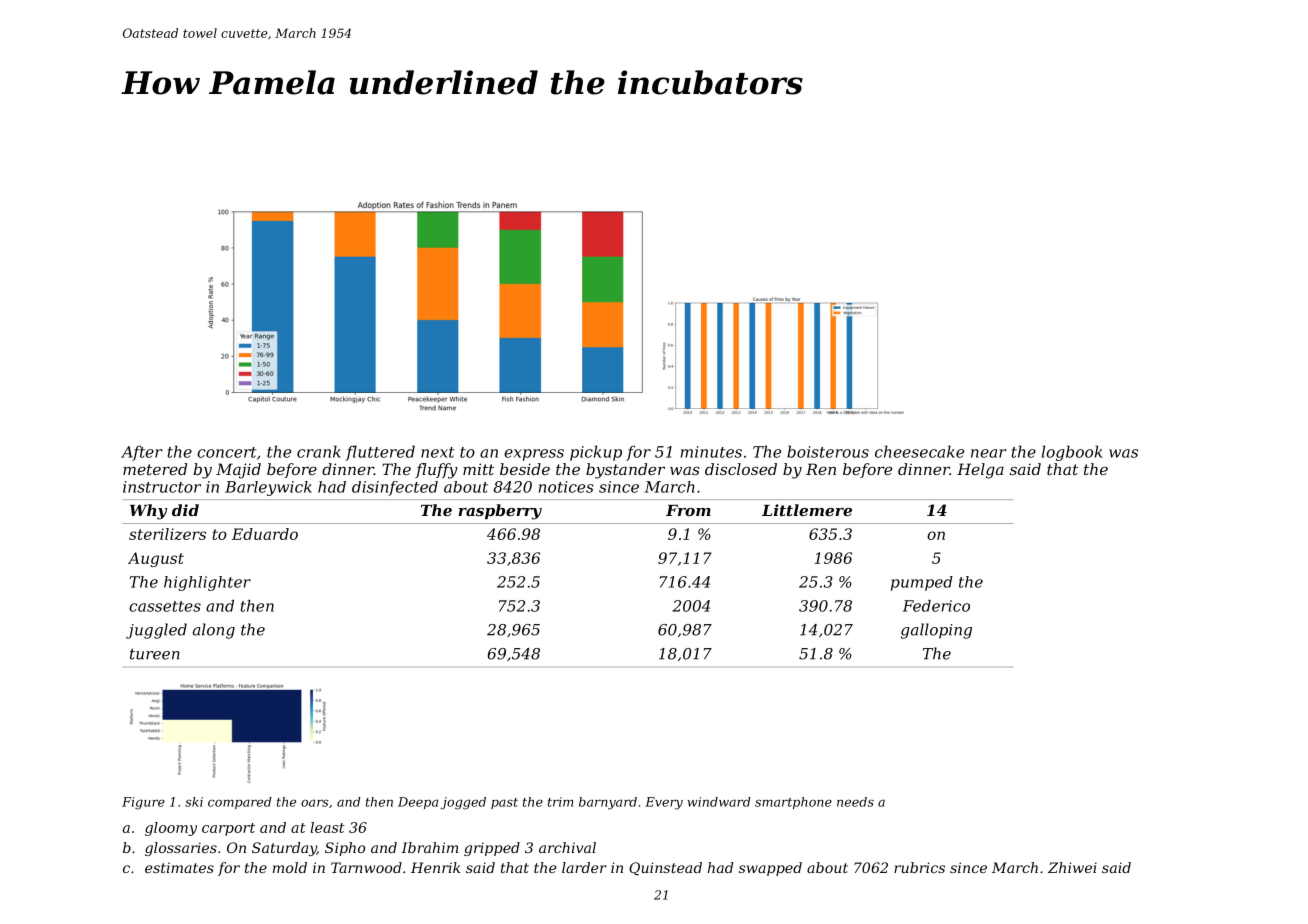 The width and height of the image is (1308, 924). I want to click on galloping, so click(936, 631).
